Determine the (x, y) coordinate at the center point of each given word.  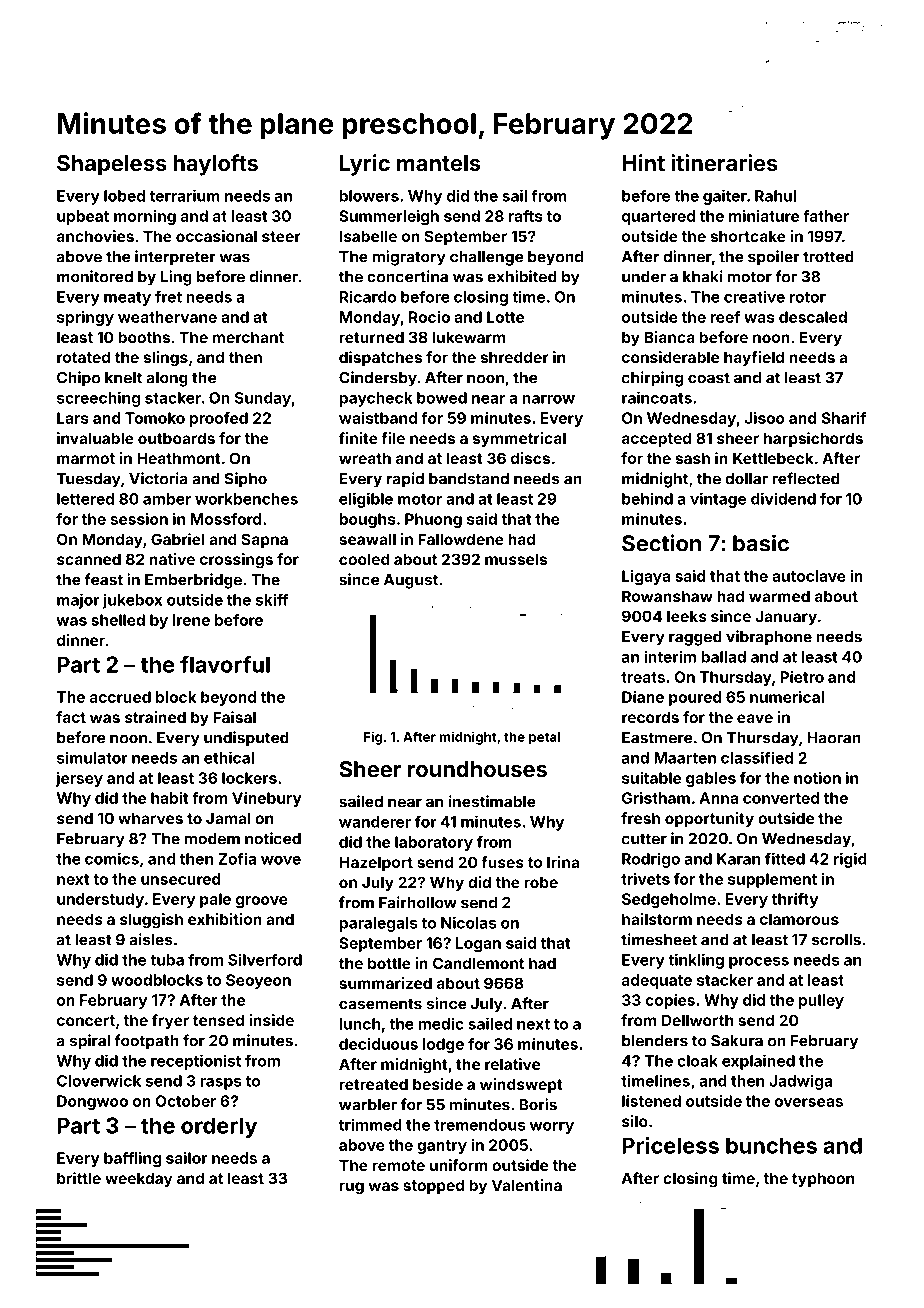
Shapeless (112, 165)
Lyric (365, 165)
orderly (219, 1127)
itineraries (724, 162)
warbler (368, 1105)
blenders (655, 1041)
